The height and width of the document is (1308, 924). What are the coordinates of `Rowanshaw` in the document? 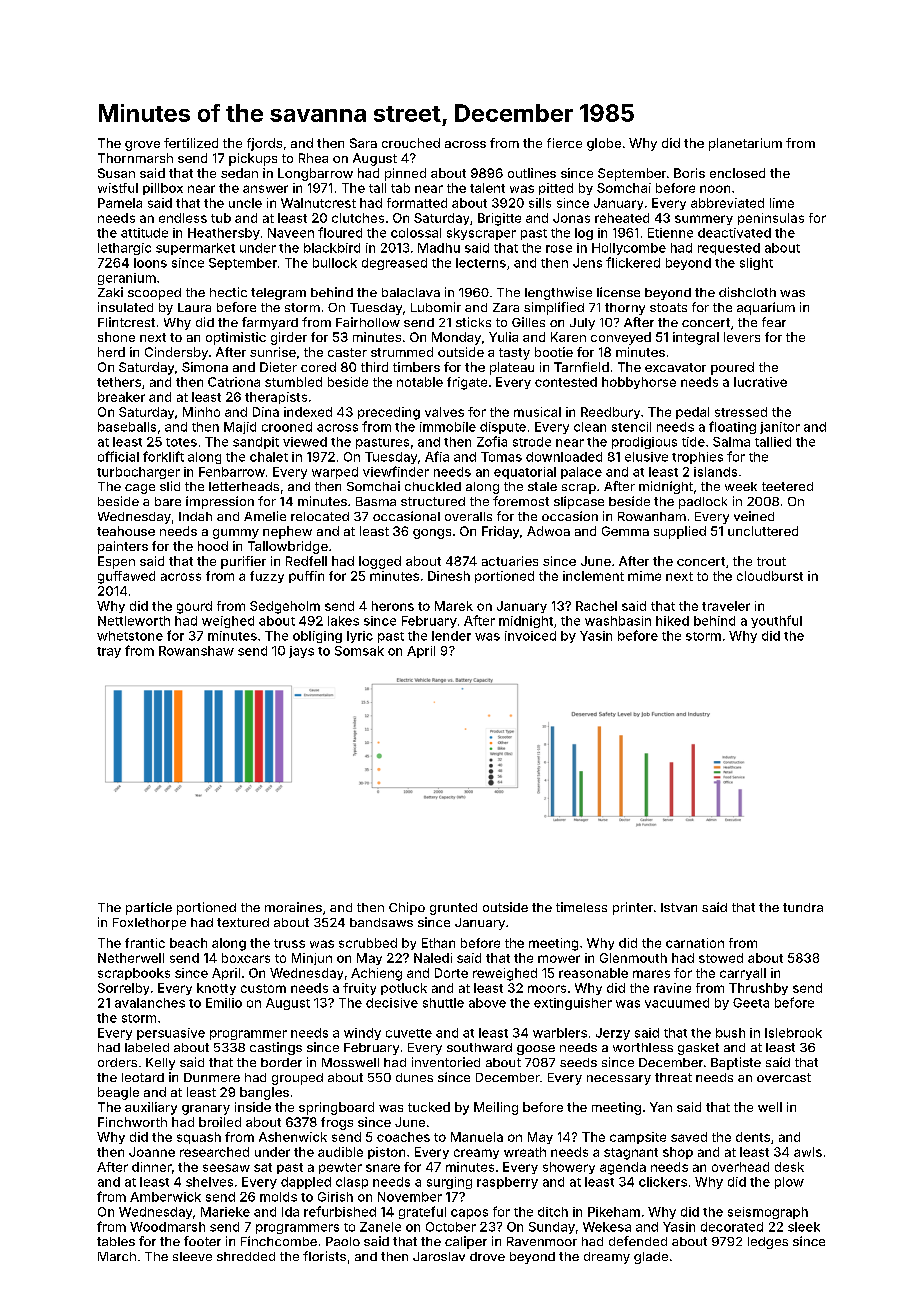 It's located at (196, 651).
